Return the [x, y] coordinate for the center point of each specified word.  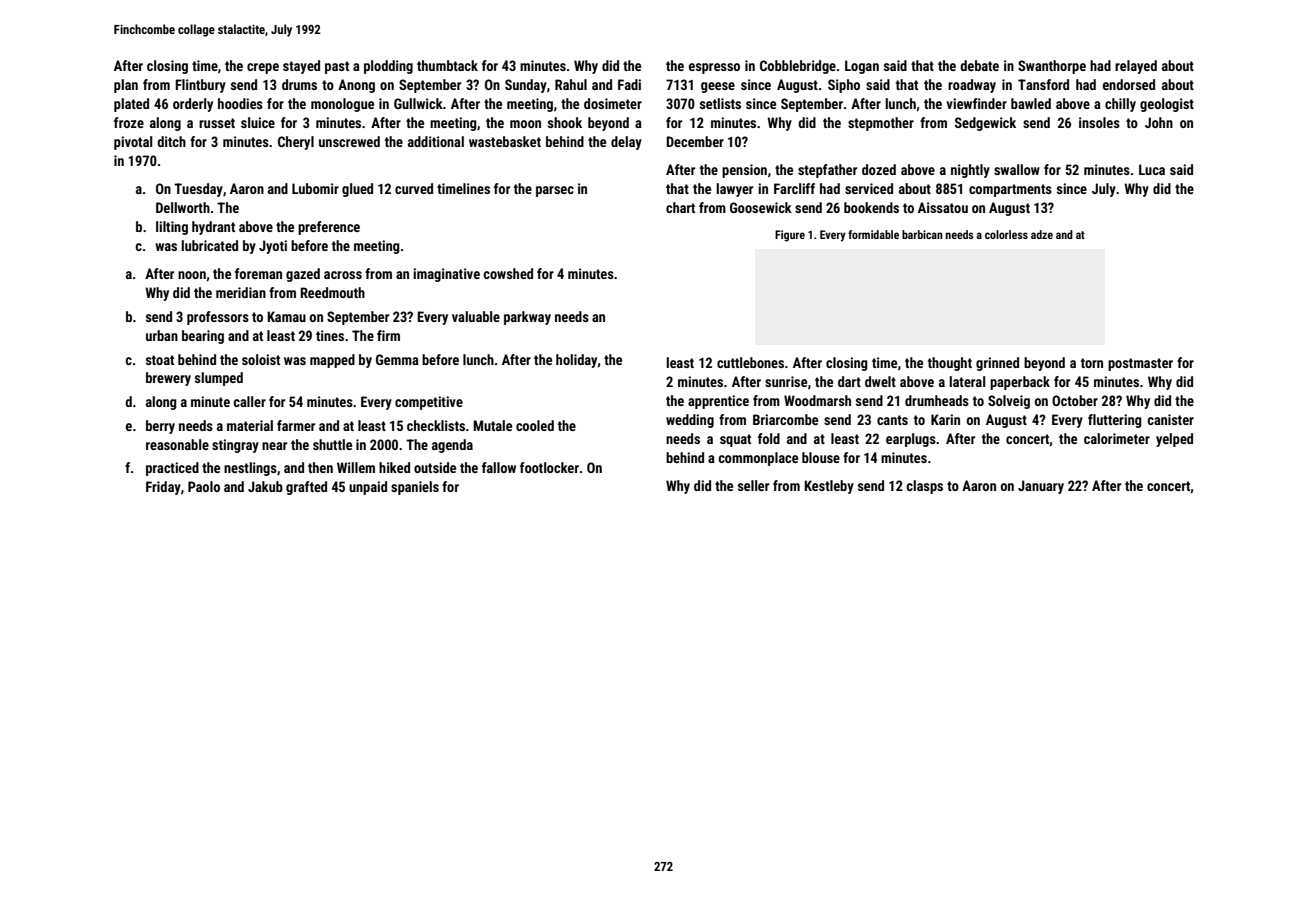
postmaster [1140, 364]
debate [979, 65]
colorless [1006, 234]
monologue [342, 105]
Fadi [629, 84]
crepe [263, 68]
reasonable [177, 444]
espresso [714, 68]
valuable [476, 316]
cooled [535, 425]
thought [950, 364]
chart [680, 207]
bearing [203, 337]
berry [160, 427]
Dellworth [183, 207]
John [1159, 122]
